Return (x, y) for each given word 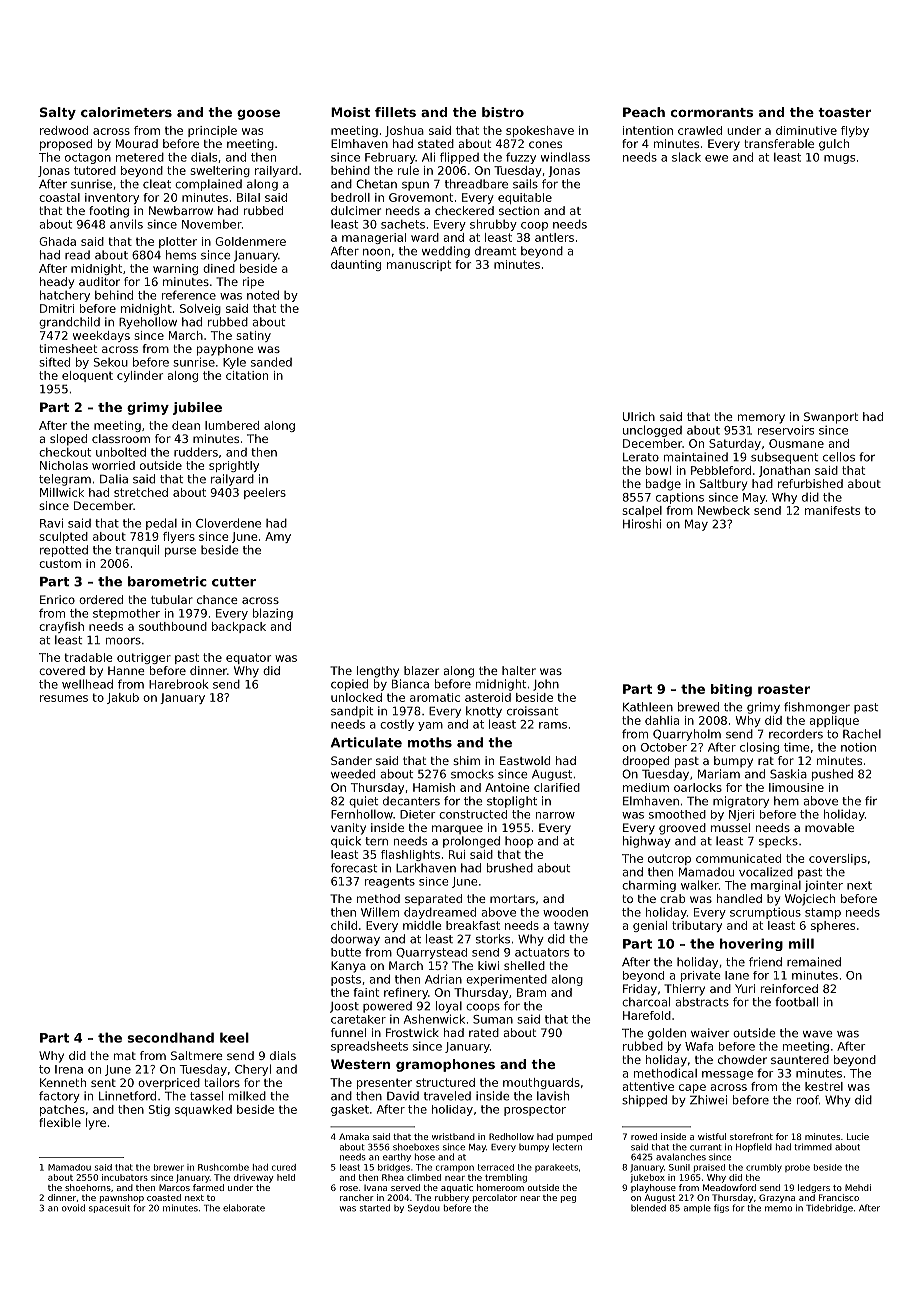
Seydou (424, 1208)
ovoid (73, 1208)
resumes (64, 698)
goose (258, 115)
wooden (565, 912)
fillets (395, 112)
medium (646, 787)
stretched (141, 492)
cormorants (712, 112)
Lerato (641, 457)
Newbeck (724, 510)
